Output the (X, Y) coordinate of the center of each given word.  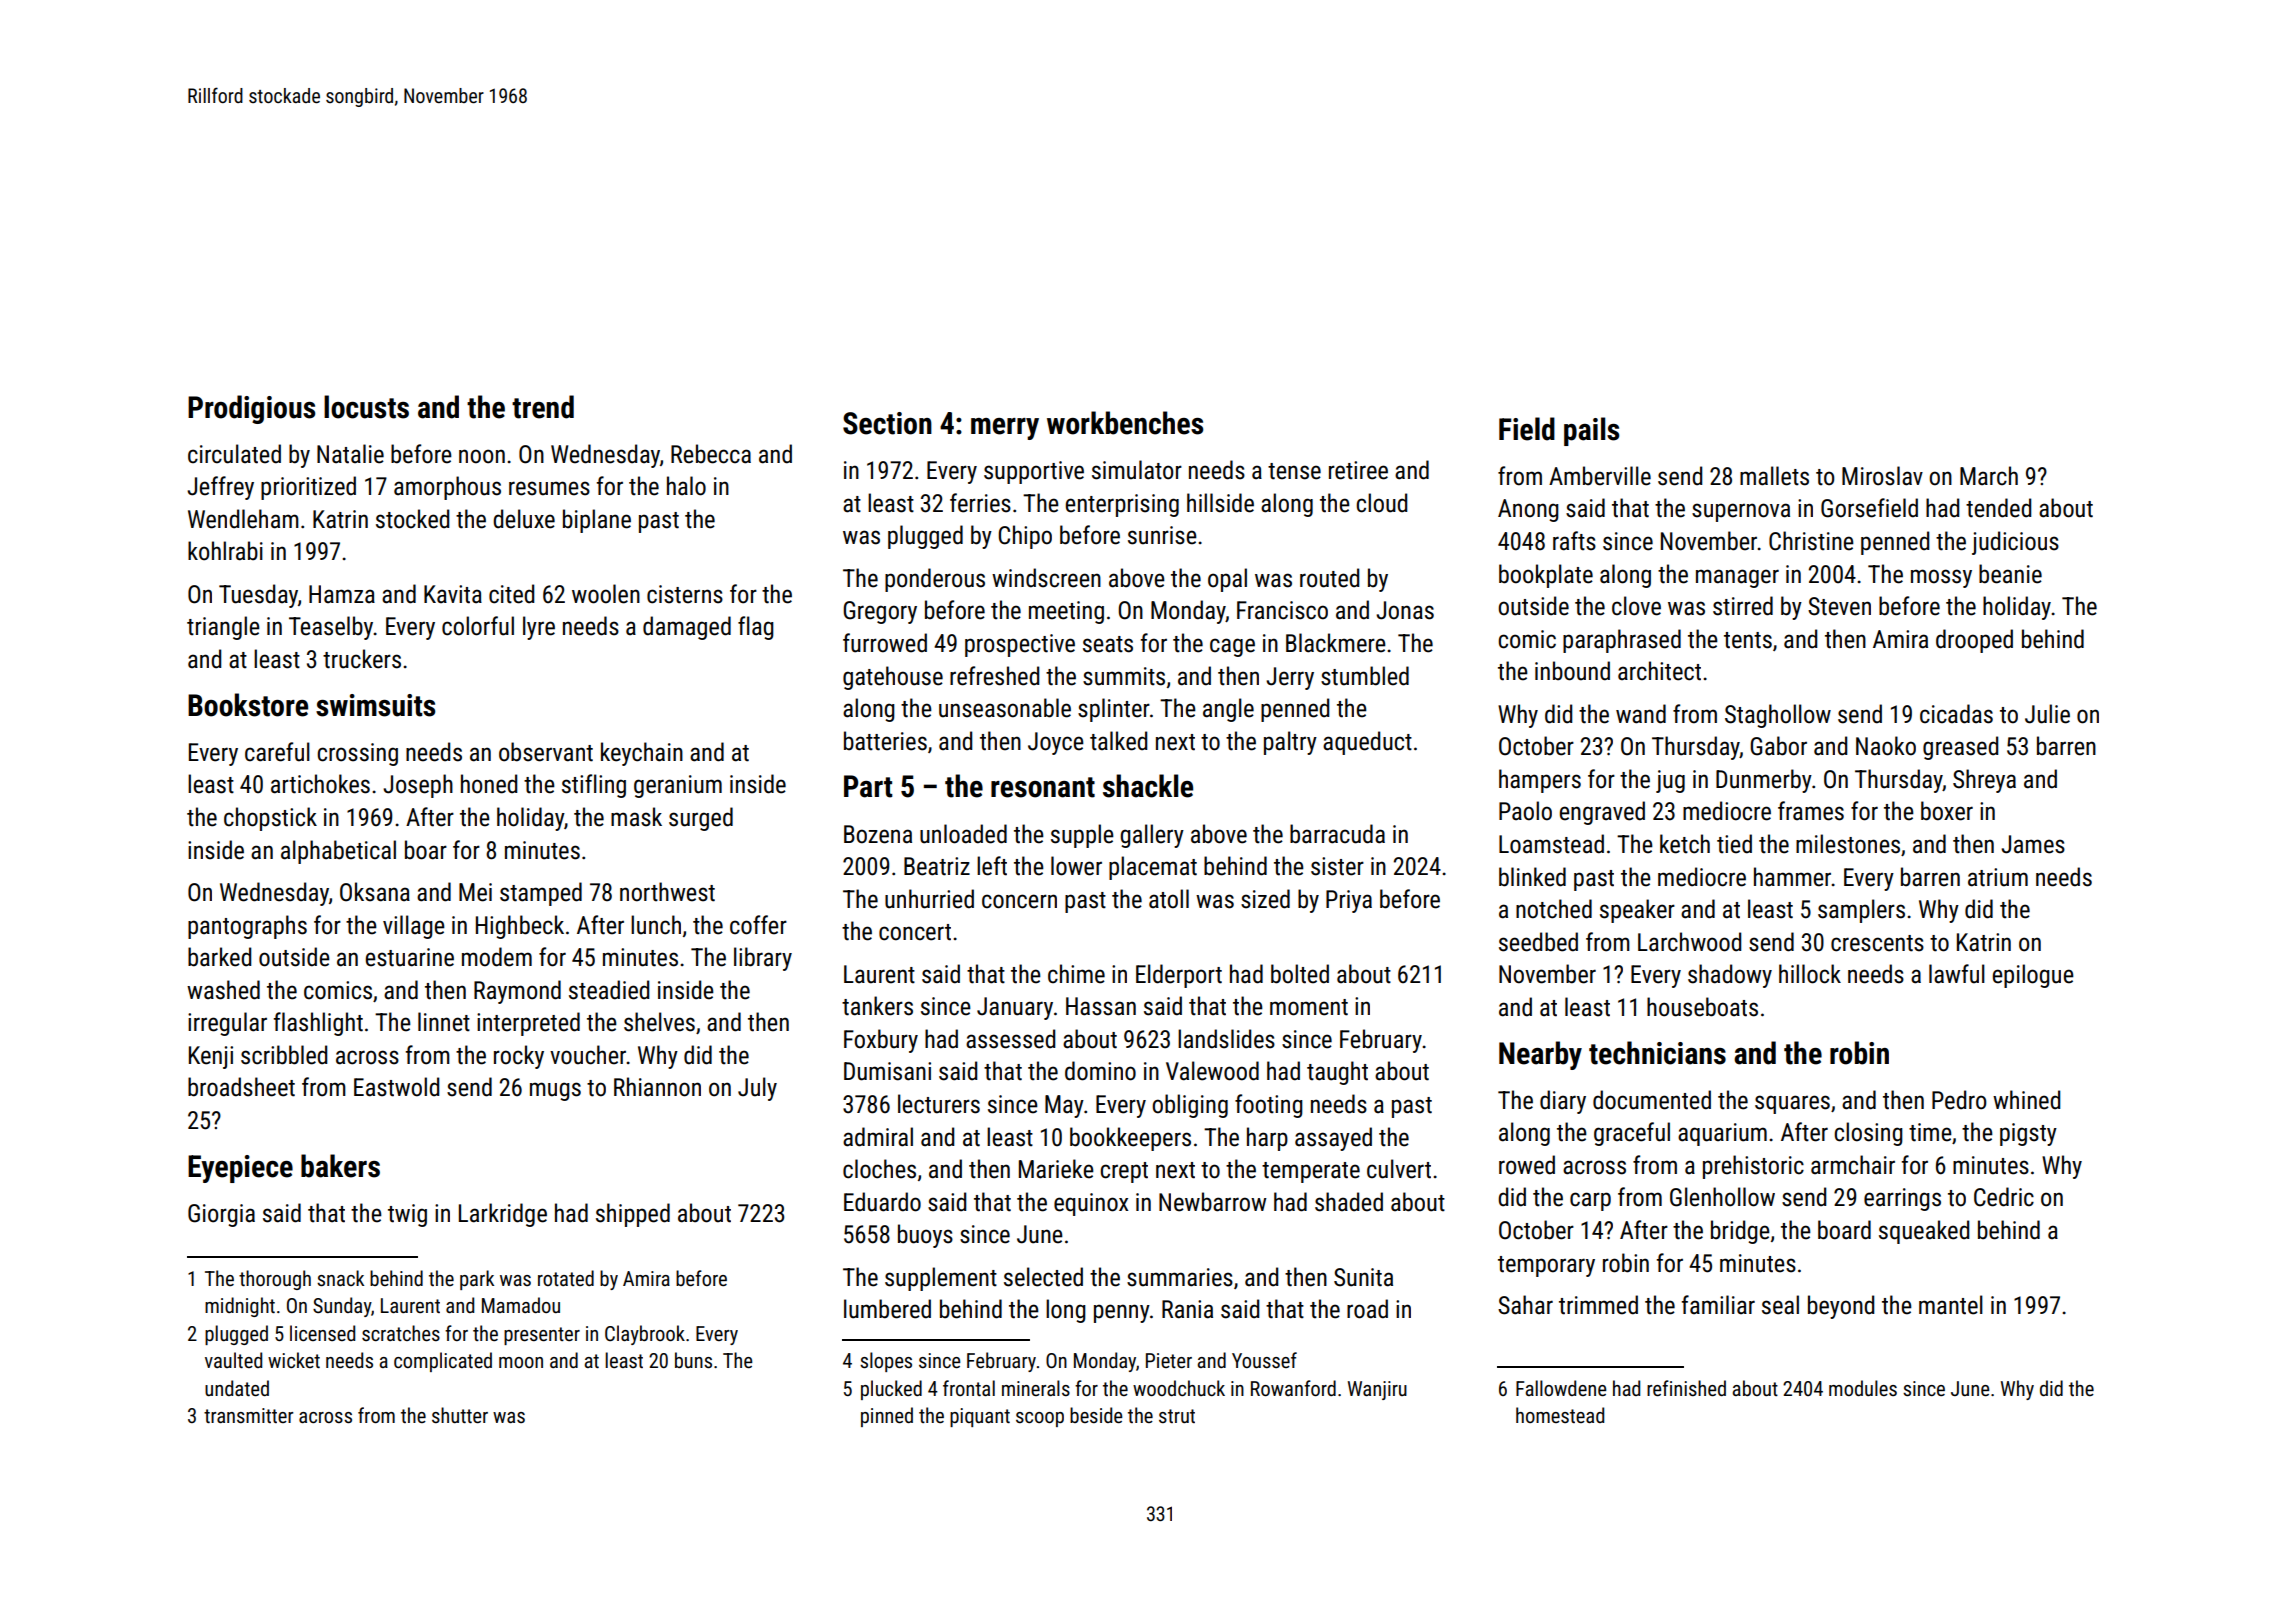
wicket (294, 1360)
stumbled (1365, 676)
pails (1591, 431)
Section (887, 423)
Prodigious (251, 409)
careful (277, 752)
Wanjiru (1377, 1390)
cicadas (1956, 714)
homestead (1560, 1415)
